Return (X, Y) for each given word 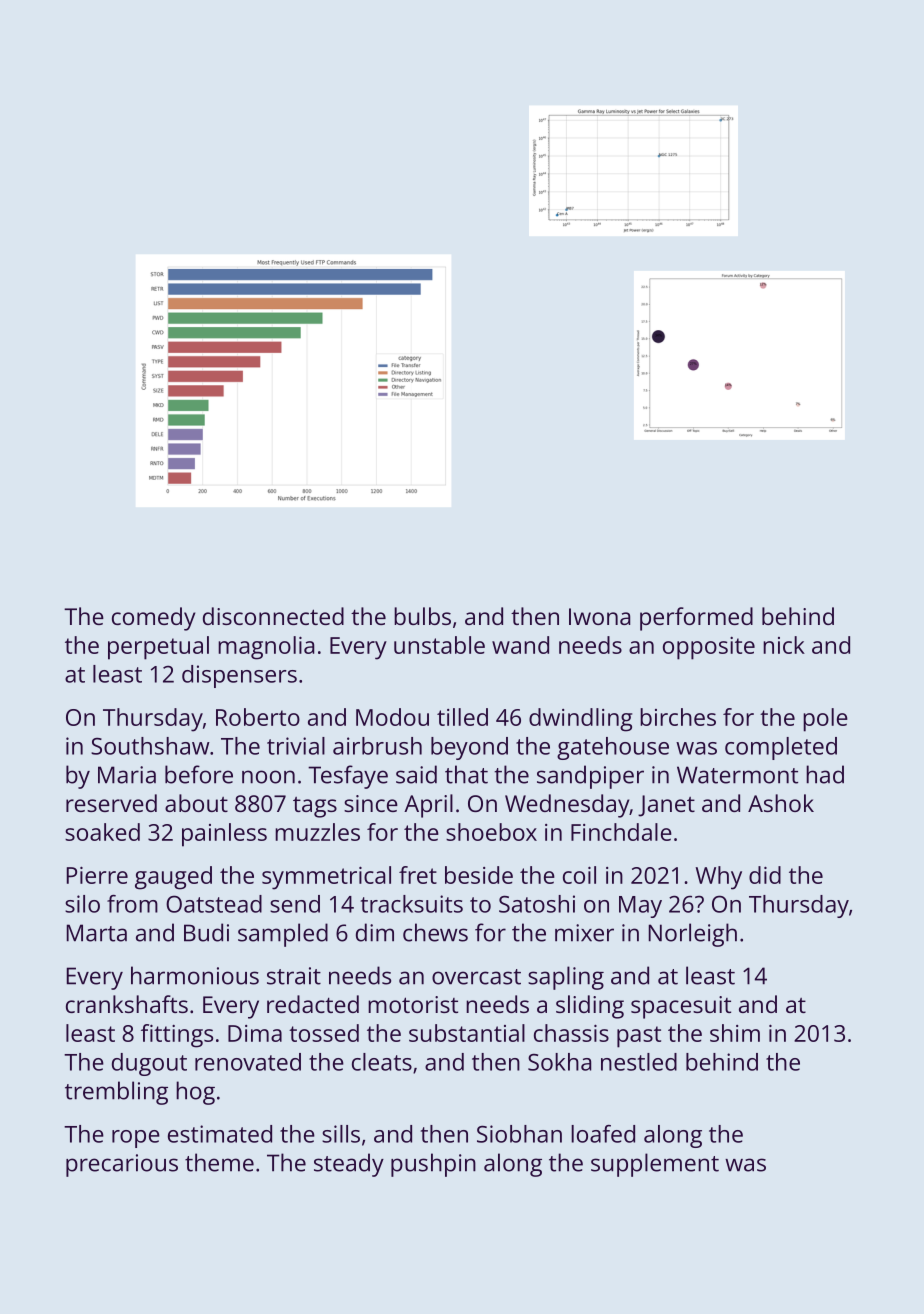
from (132, 904)
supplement (655, 1165)
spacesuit (681, 1007)
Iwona (599, 616)
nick (784, 645)
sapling (566, 978)
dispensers (239, 676)
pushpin (433, 1165)
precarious (122, 1165)
